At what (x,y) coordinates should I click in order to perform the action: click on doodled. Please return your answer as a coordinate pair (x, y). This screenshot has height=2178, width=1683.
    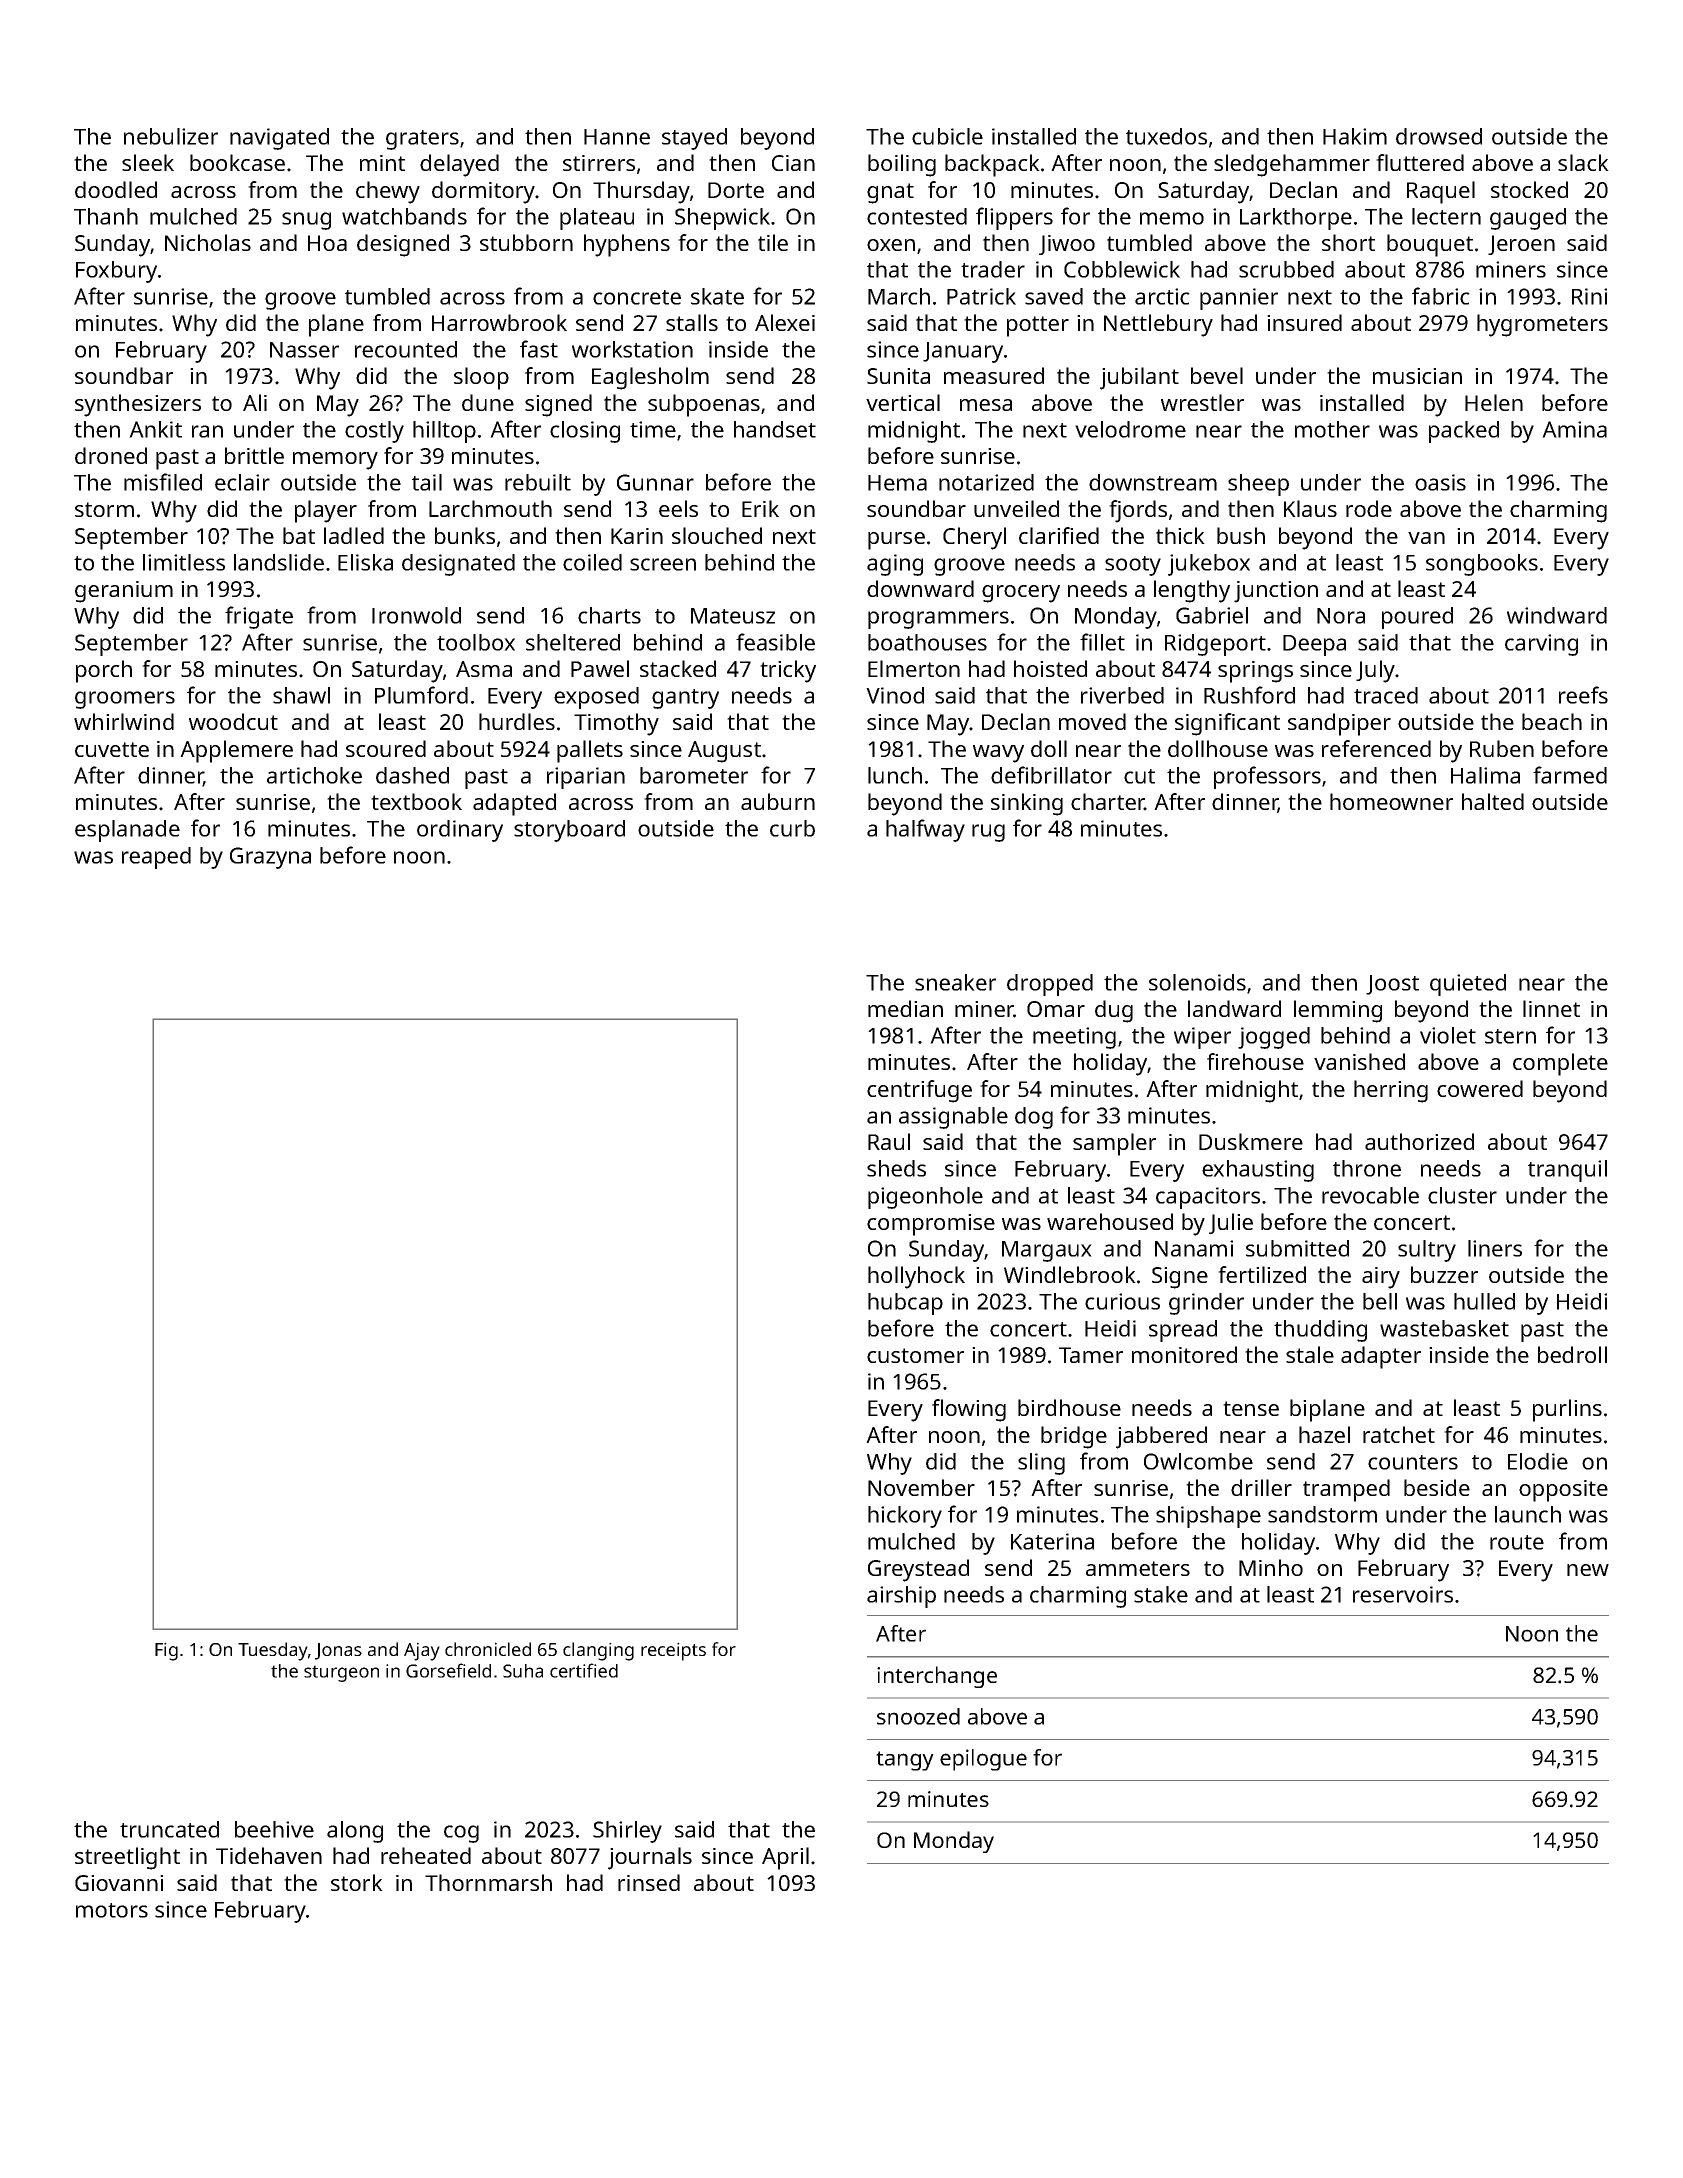
    Looking at the image, I should click on (116, 189).
